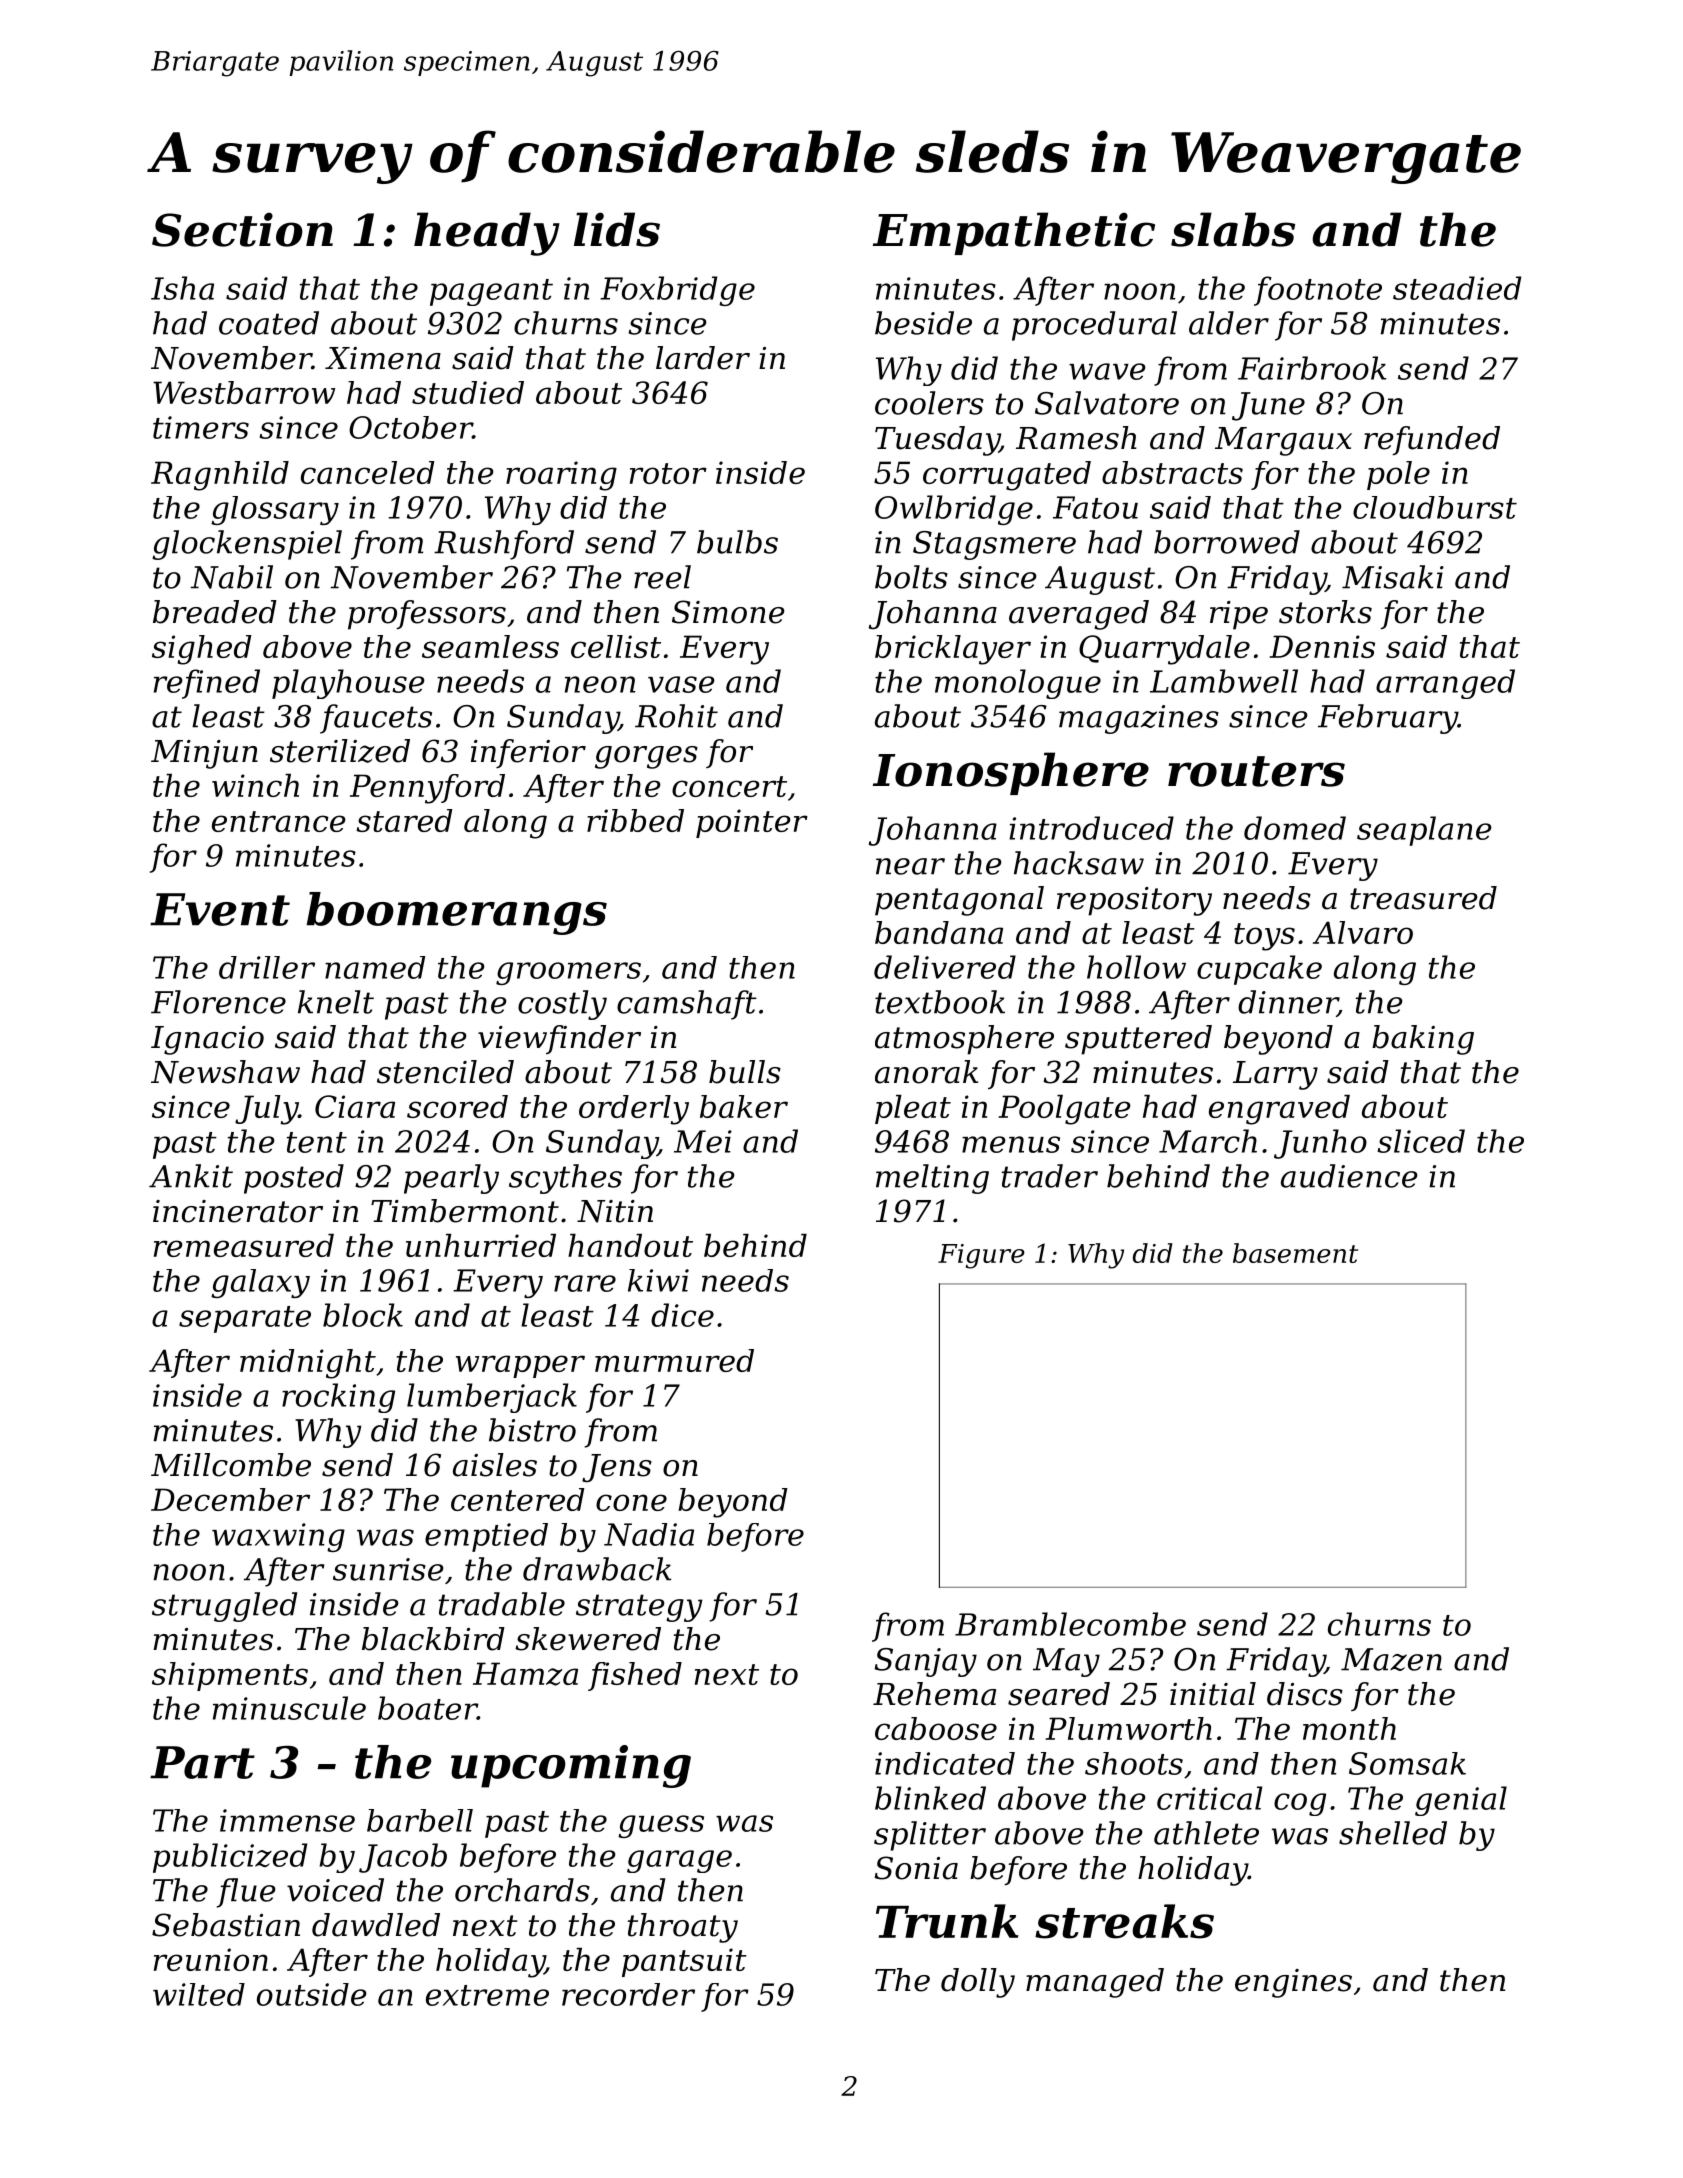  Describe the element at coordinates (481, 1245) in the screenshot. I see `unhurried` at that location.
